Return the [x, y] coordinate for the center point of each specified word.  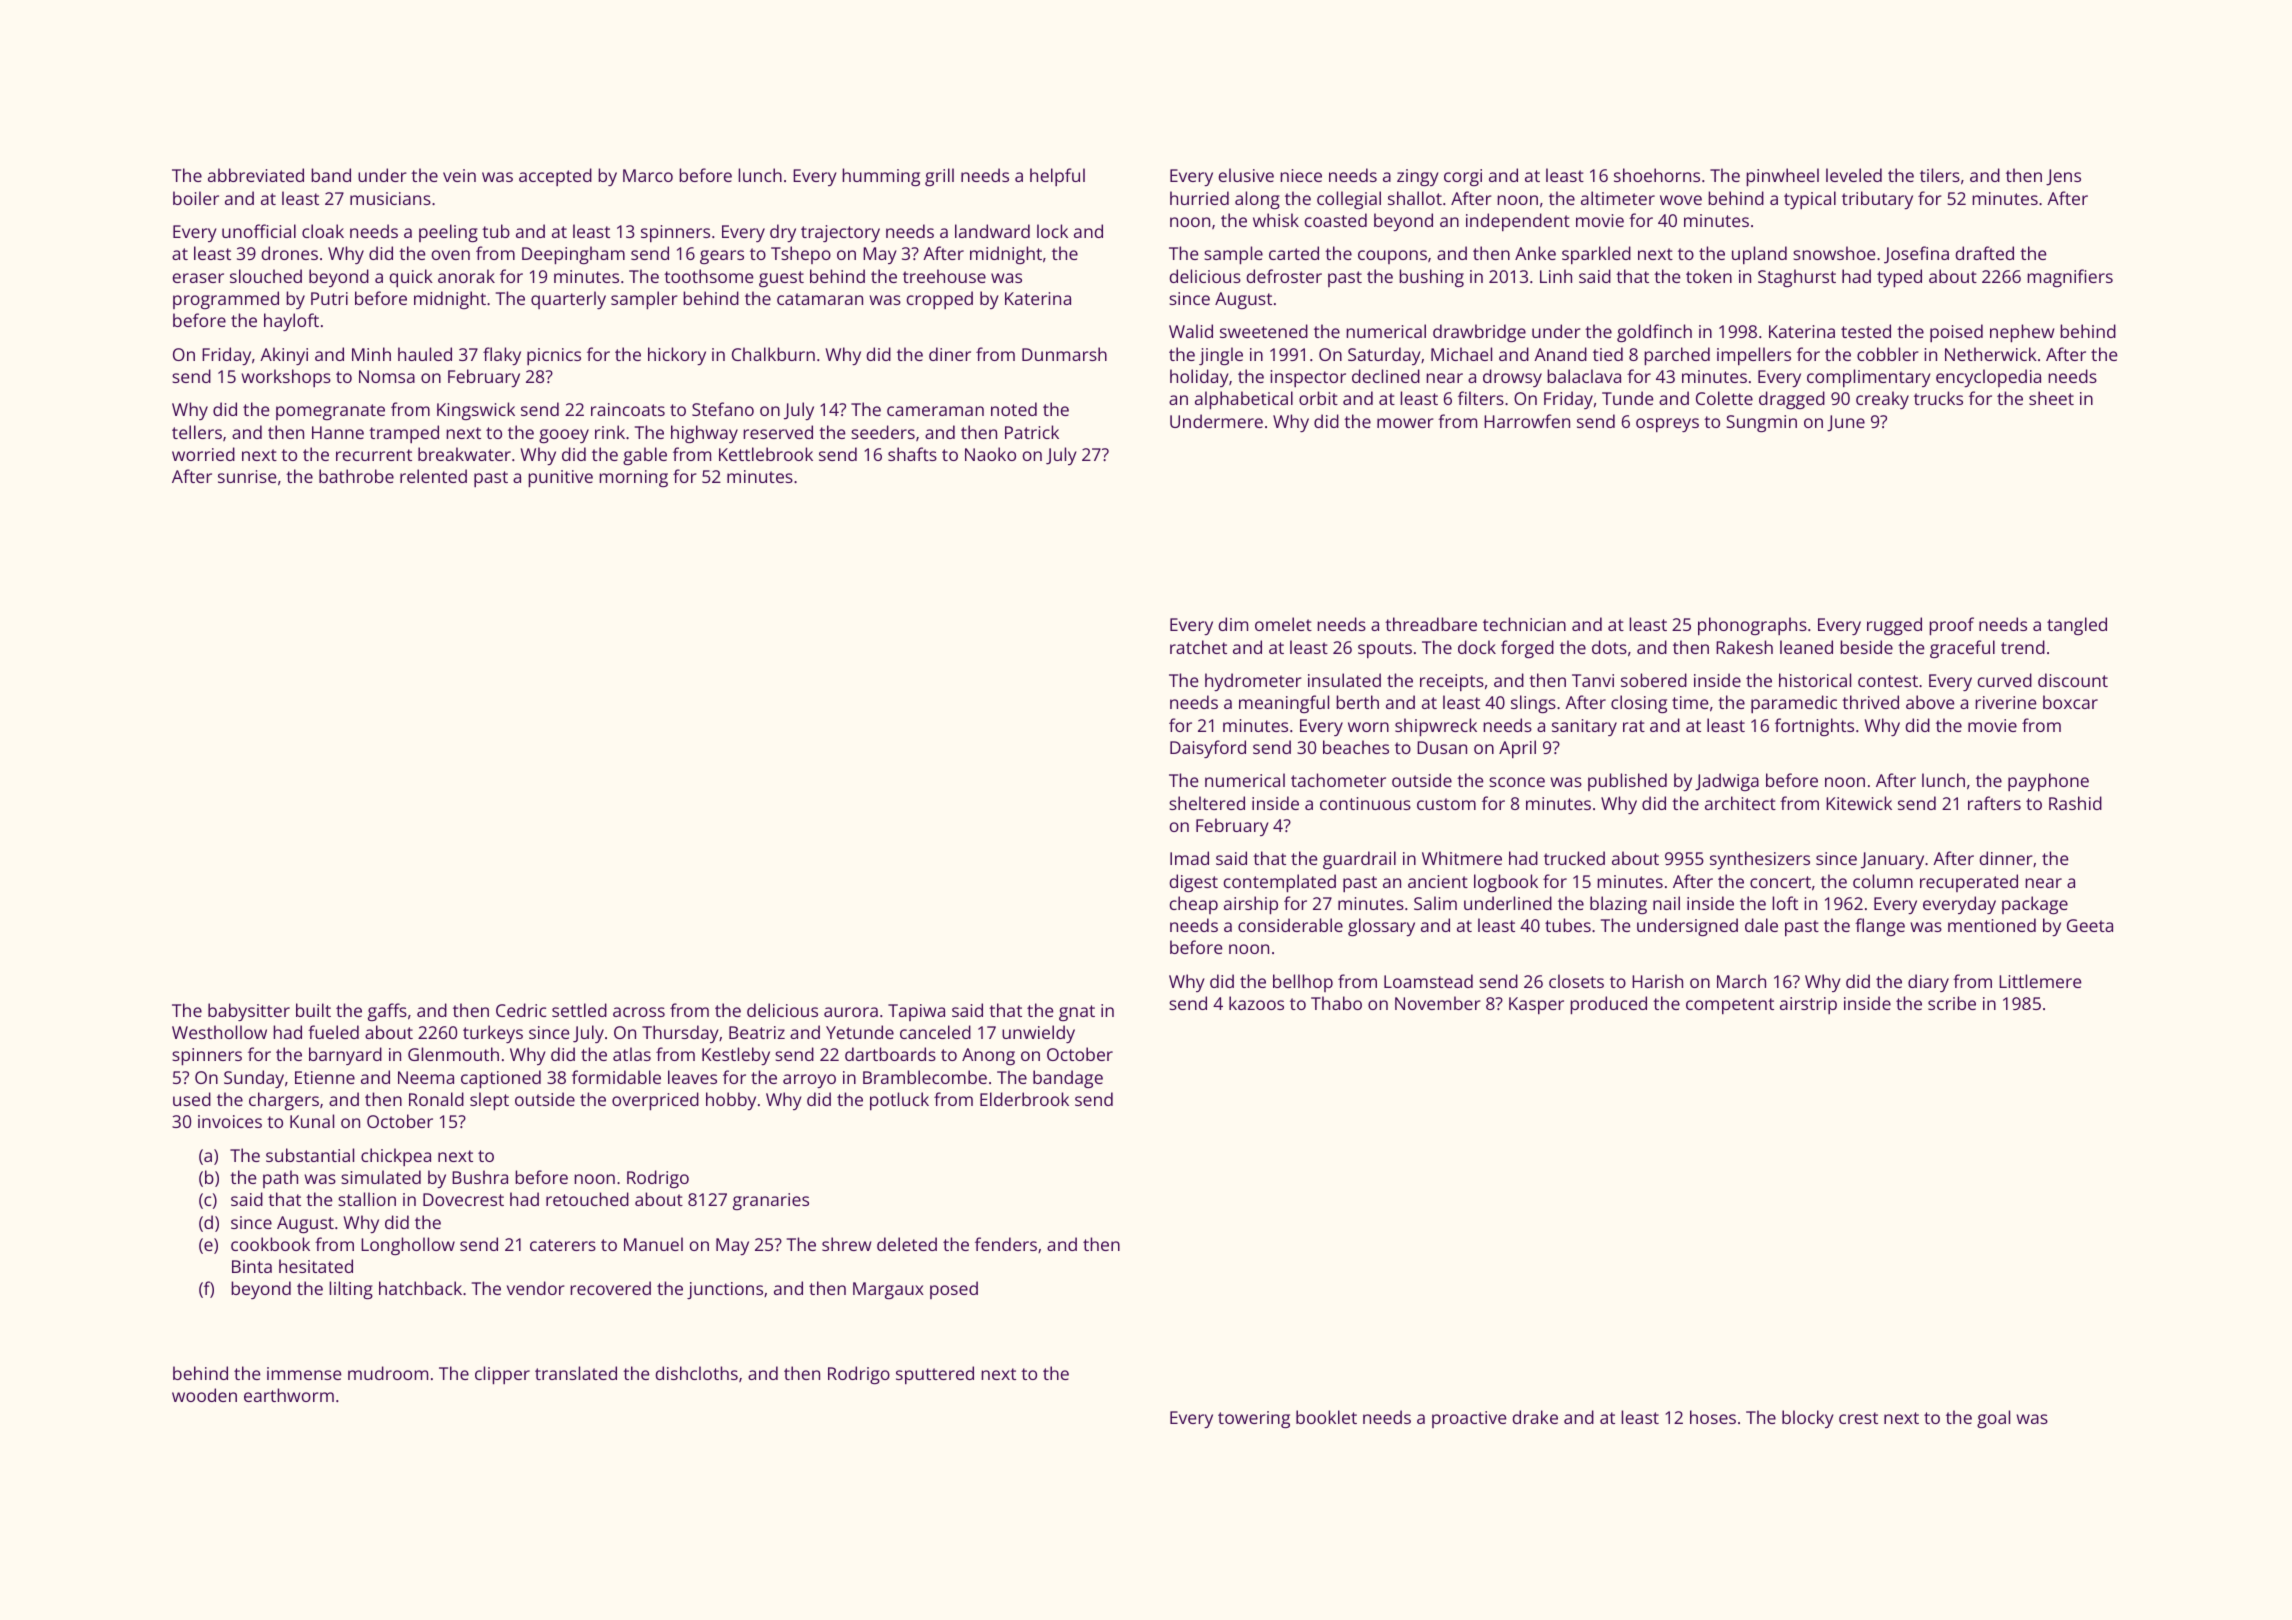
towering [1254, 1419]
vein [459, 175]
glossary [1381, 927]
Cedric [521, 1010]
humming [881, 177]
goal [1993, 1419]
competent [1730, 1006]
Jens [2063, 177]
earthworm [289, 1395]
